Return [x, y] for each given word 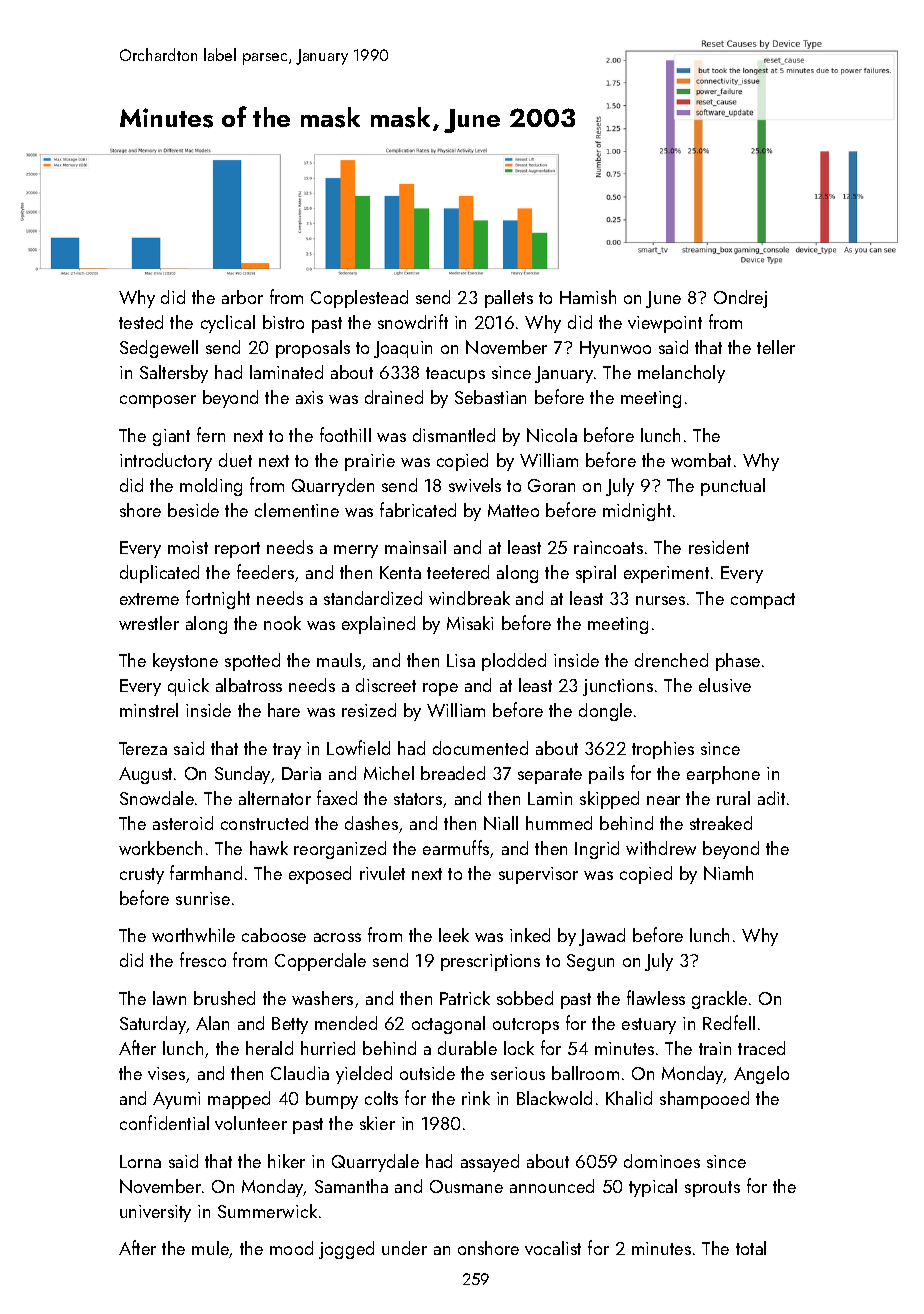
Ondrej [740, 299]
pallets [509, 299]
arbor [242, 297]
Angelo [761, 1075]
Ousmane [466, 1186]
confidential [164, 1122]
